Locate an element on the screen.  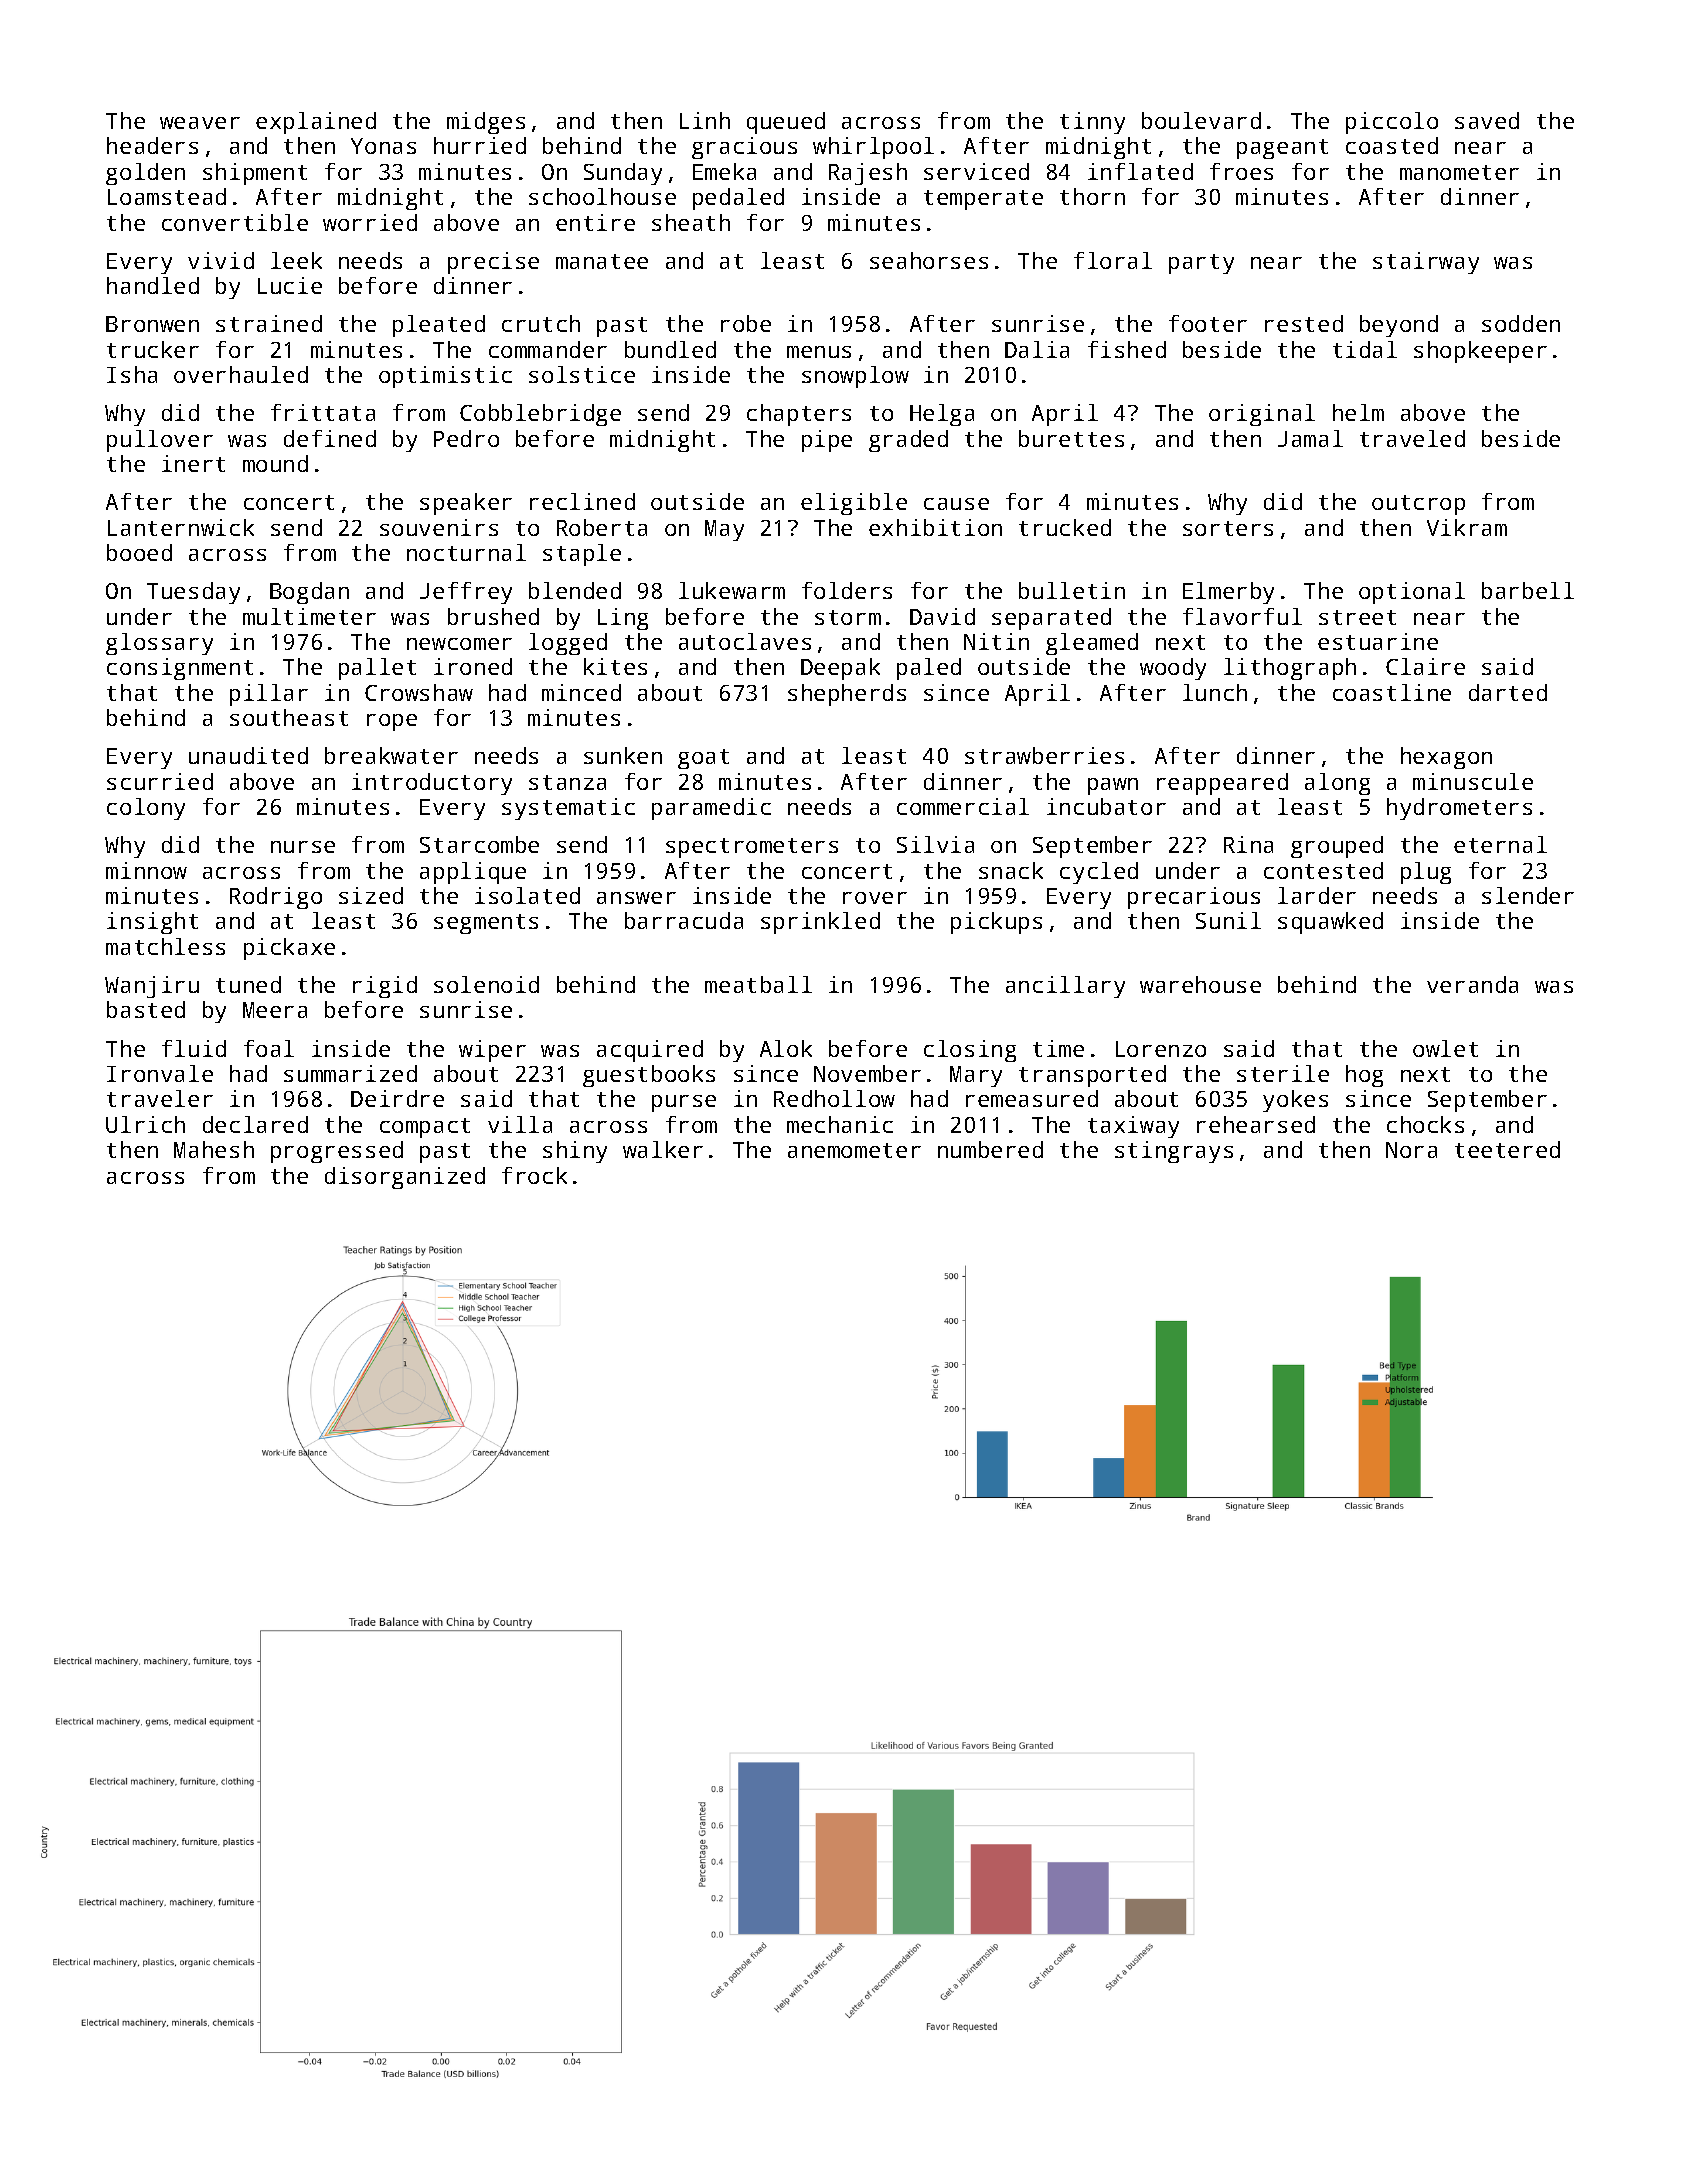
Cobblebridge is located at coordinates (540, 415).
